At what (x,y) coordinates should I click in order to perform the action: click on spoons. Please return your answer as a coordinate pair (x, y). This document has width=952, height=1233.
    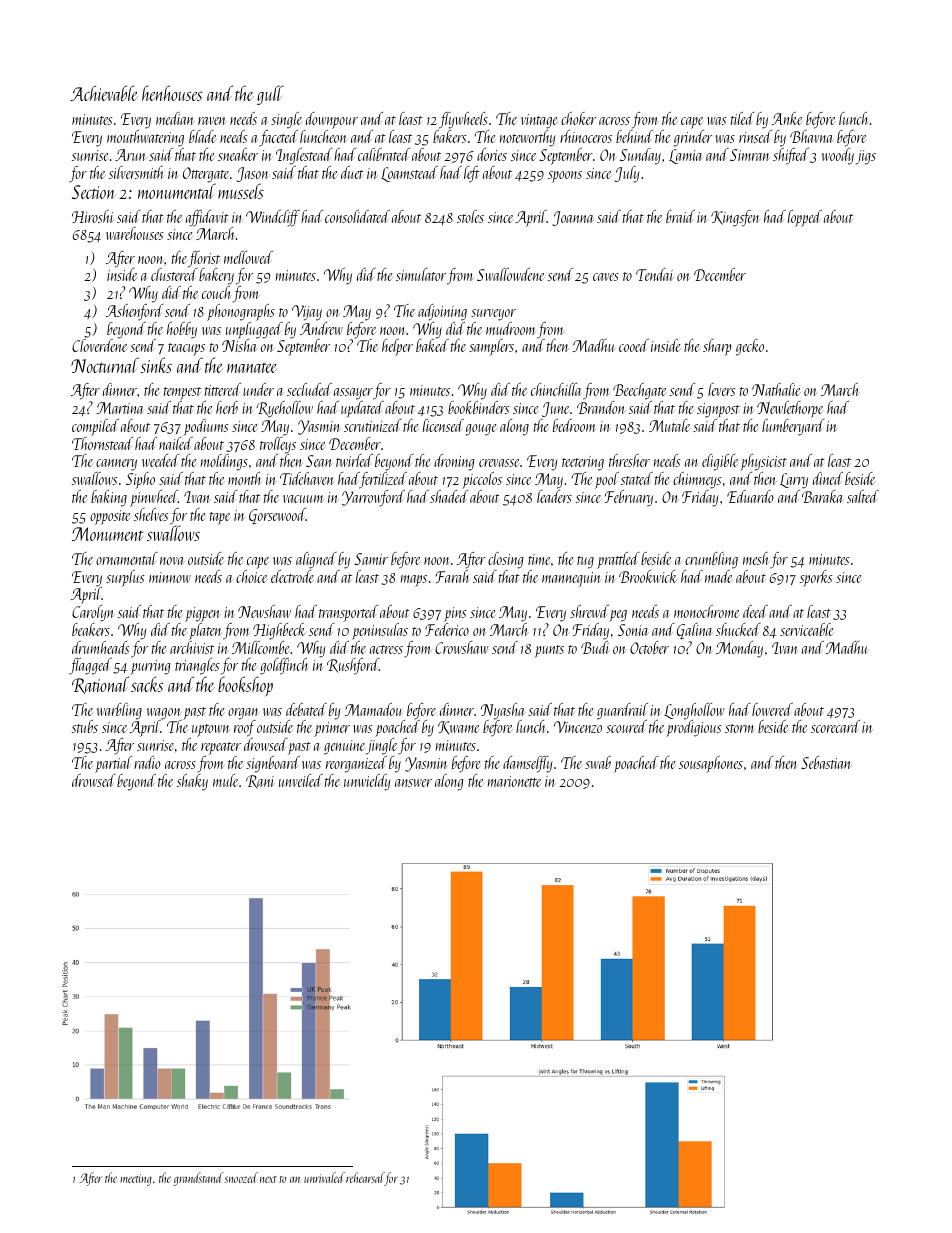
    Looking at the image, I should click on (565, 177).
